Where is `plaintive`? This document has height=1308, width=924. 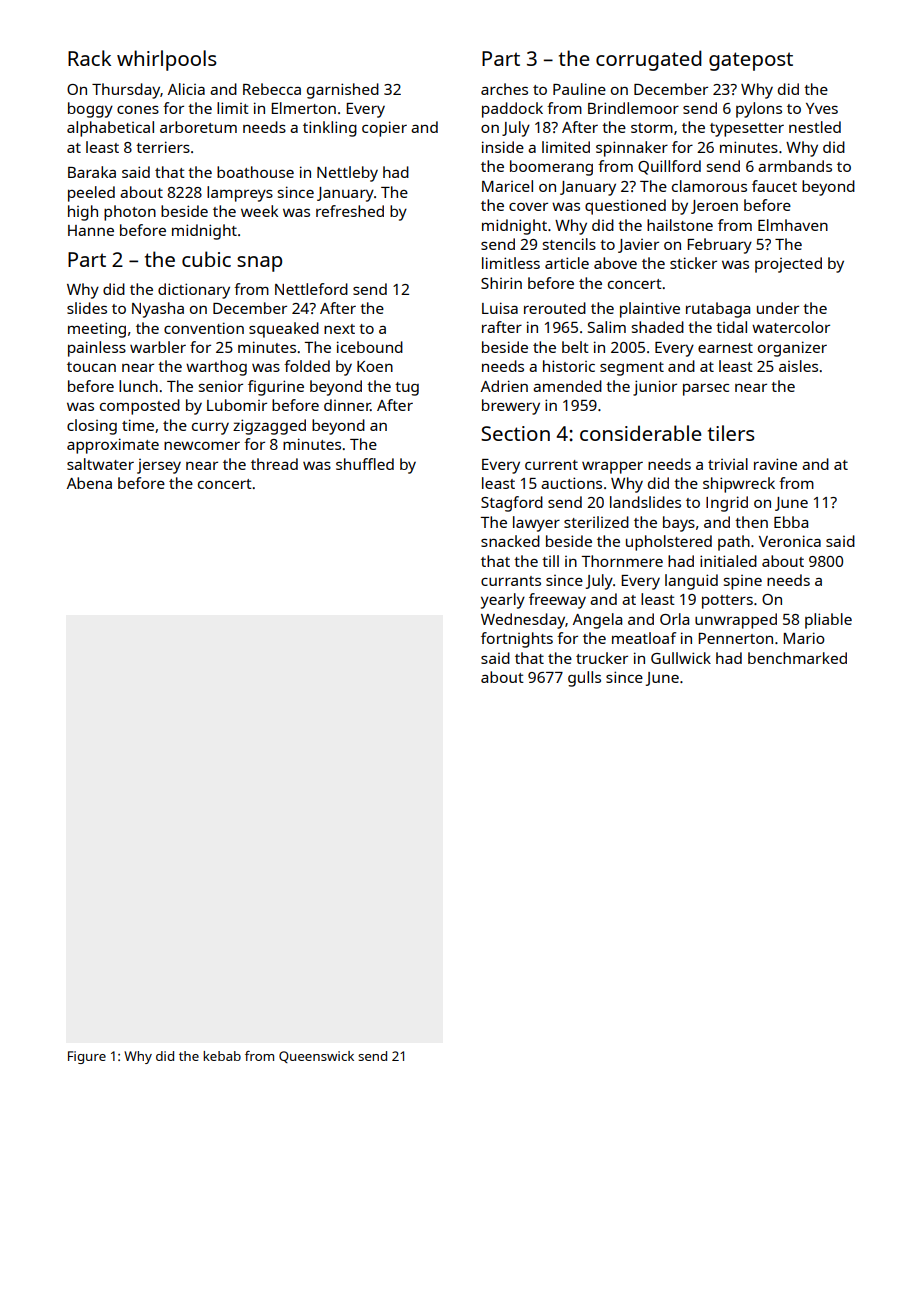
plaintive is located at coordinates (650, 310).
